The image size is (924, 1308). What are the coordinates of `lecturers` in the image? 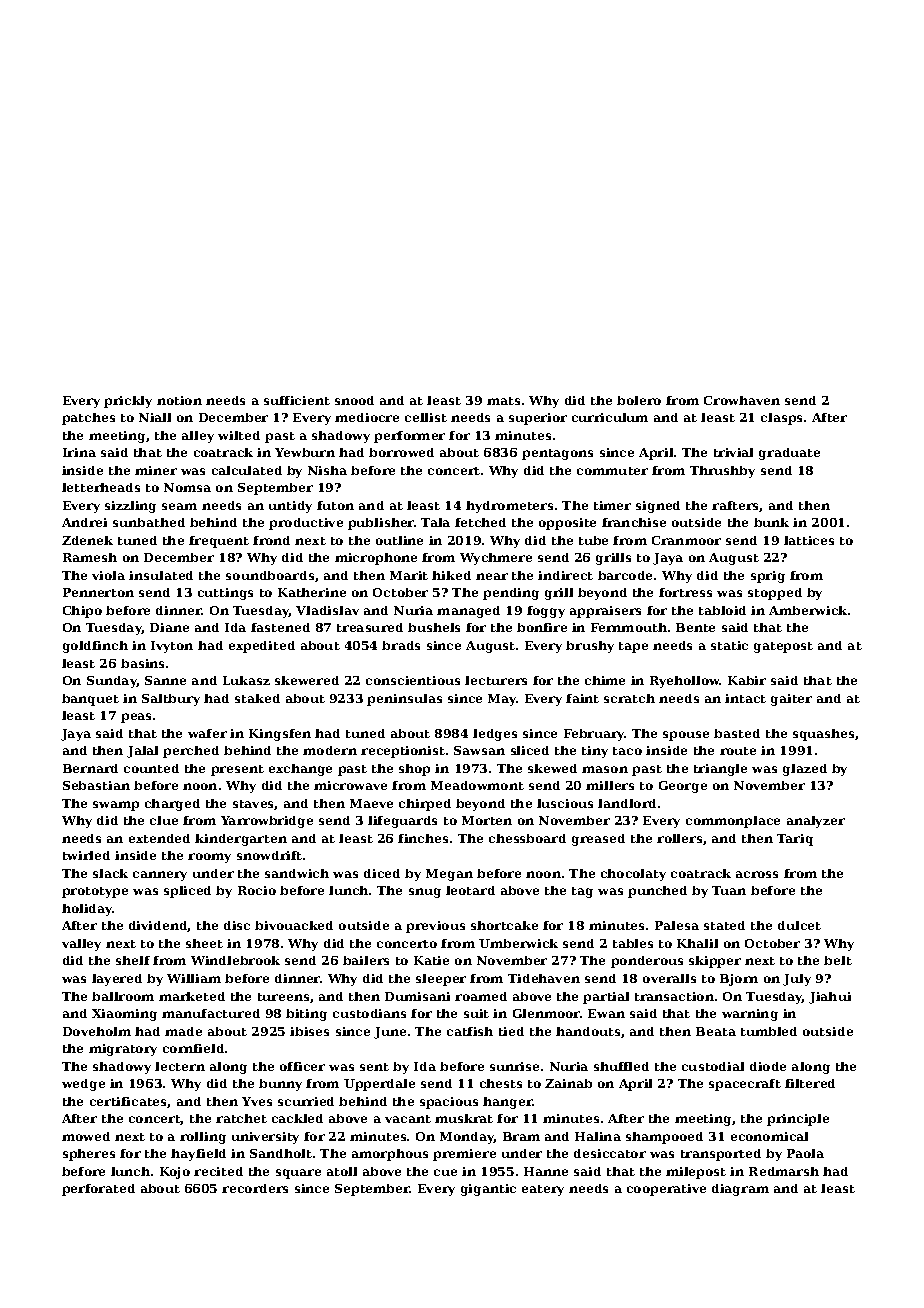 It's located at (496, 680).
